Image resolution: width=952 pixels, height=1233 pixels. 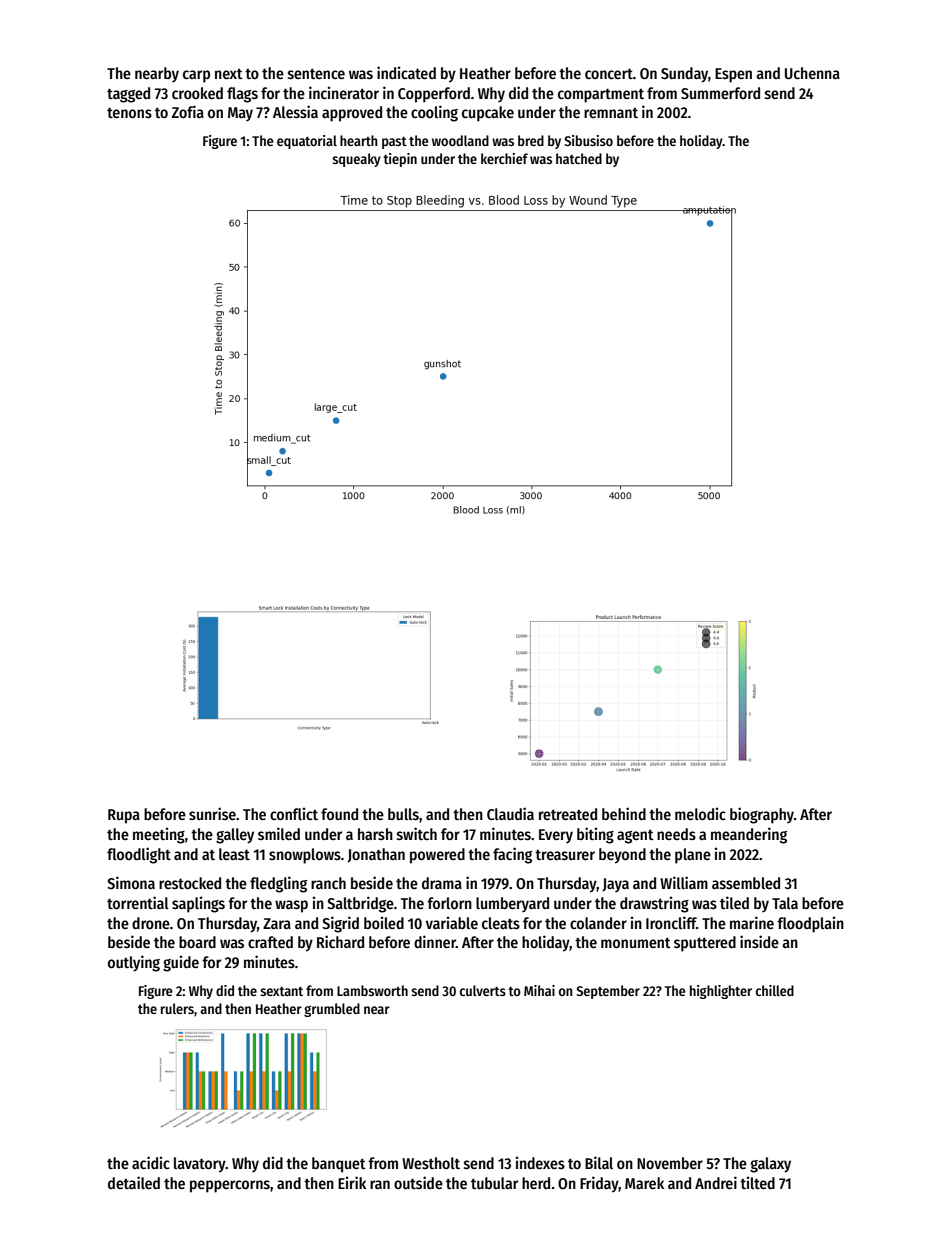 What do you see at coordinates (762, 815) in the screenshot?
I see `biography` at bounding box center [762, 815].
